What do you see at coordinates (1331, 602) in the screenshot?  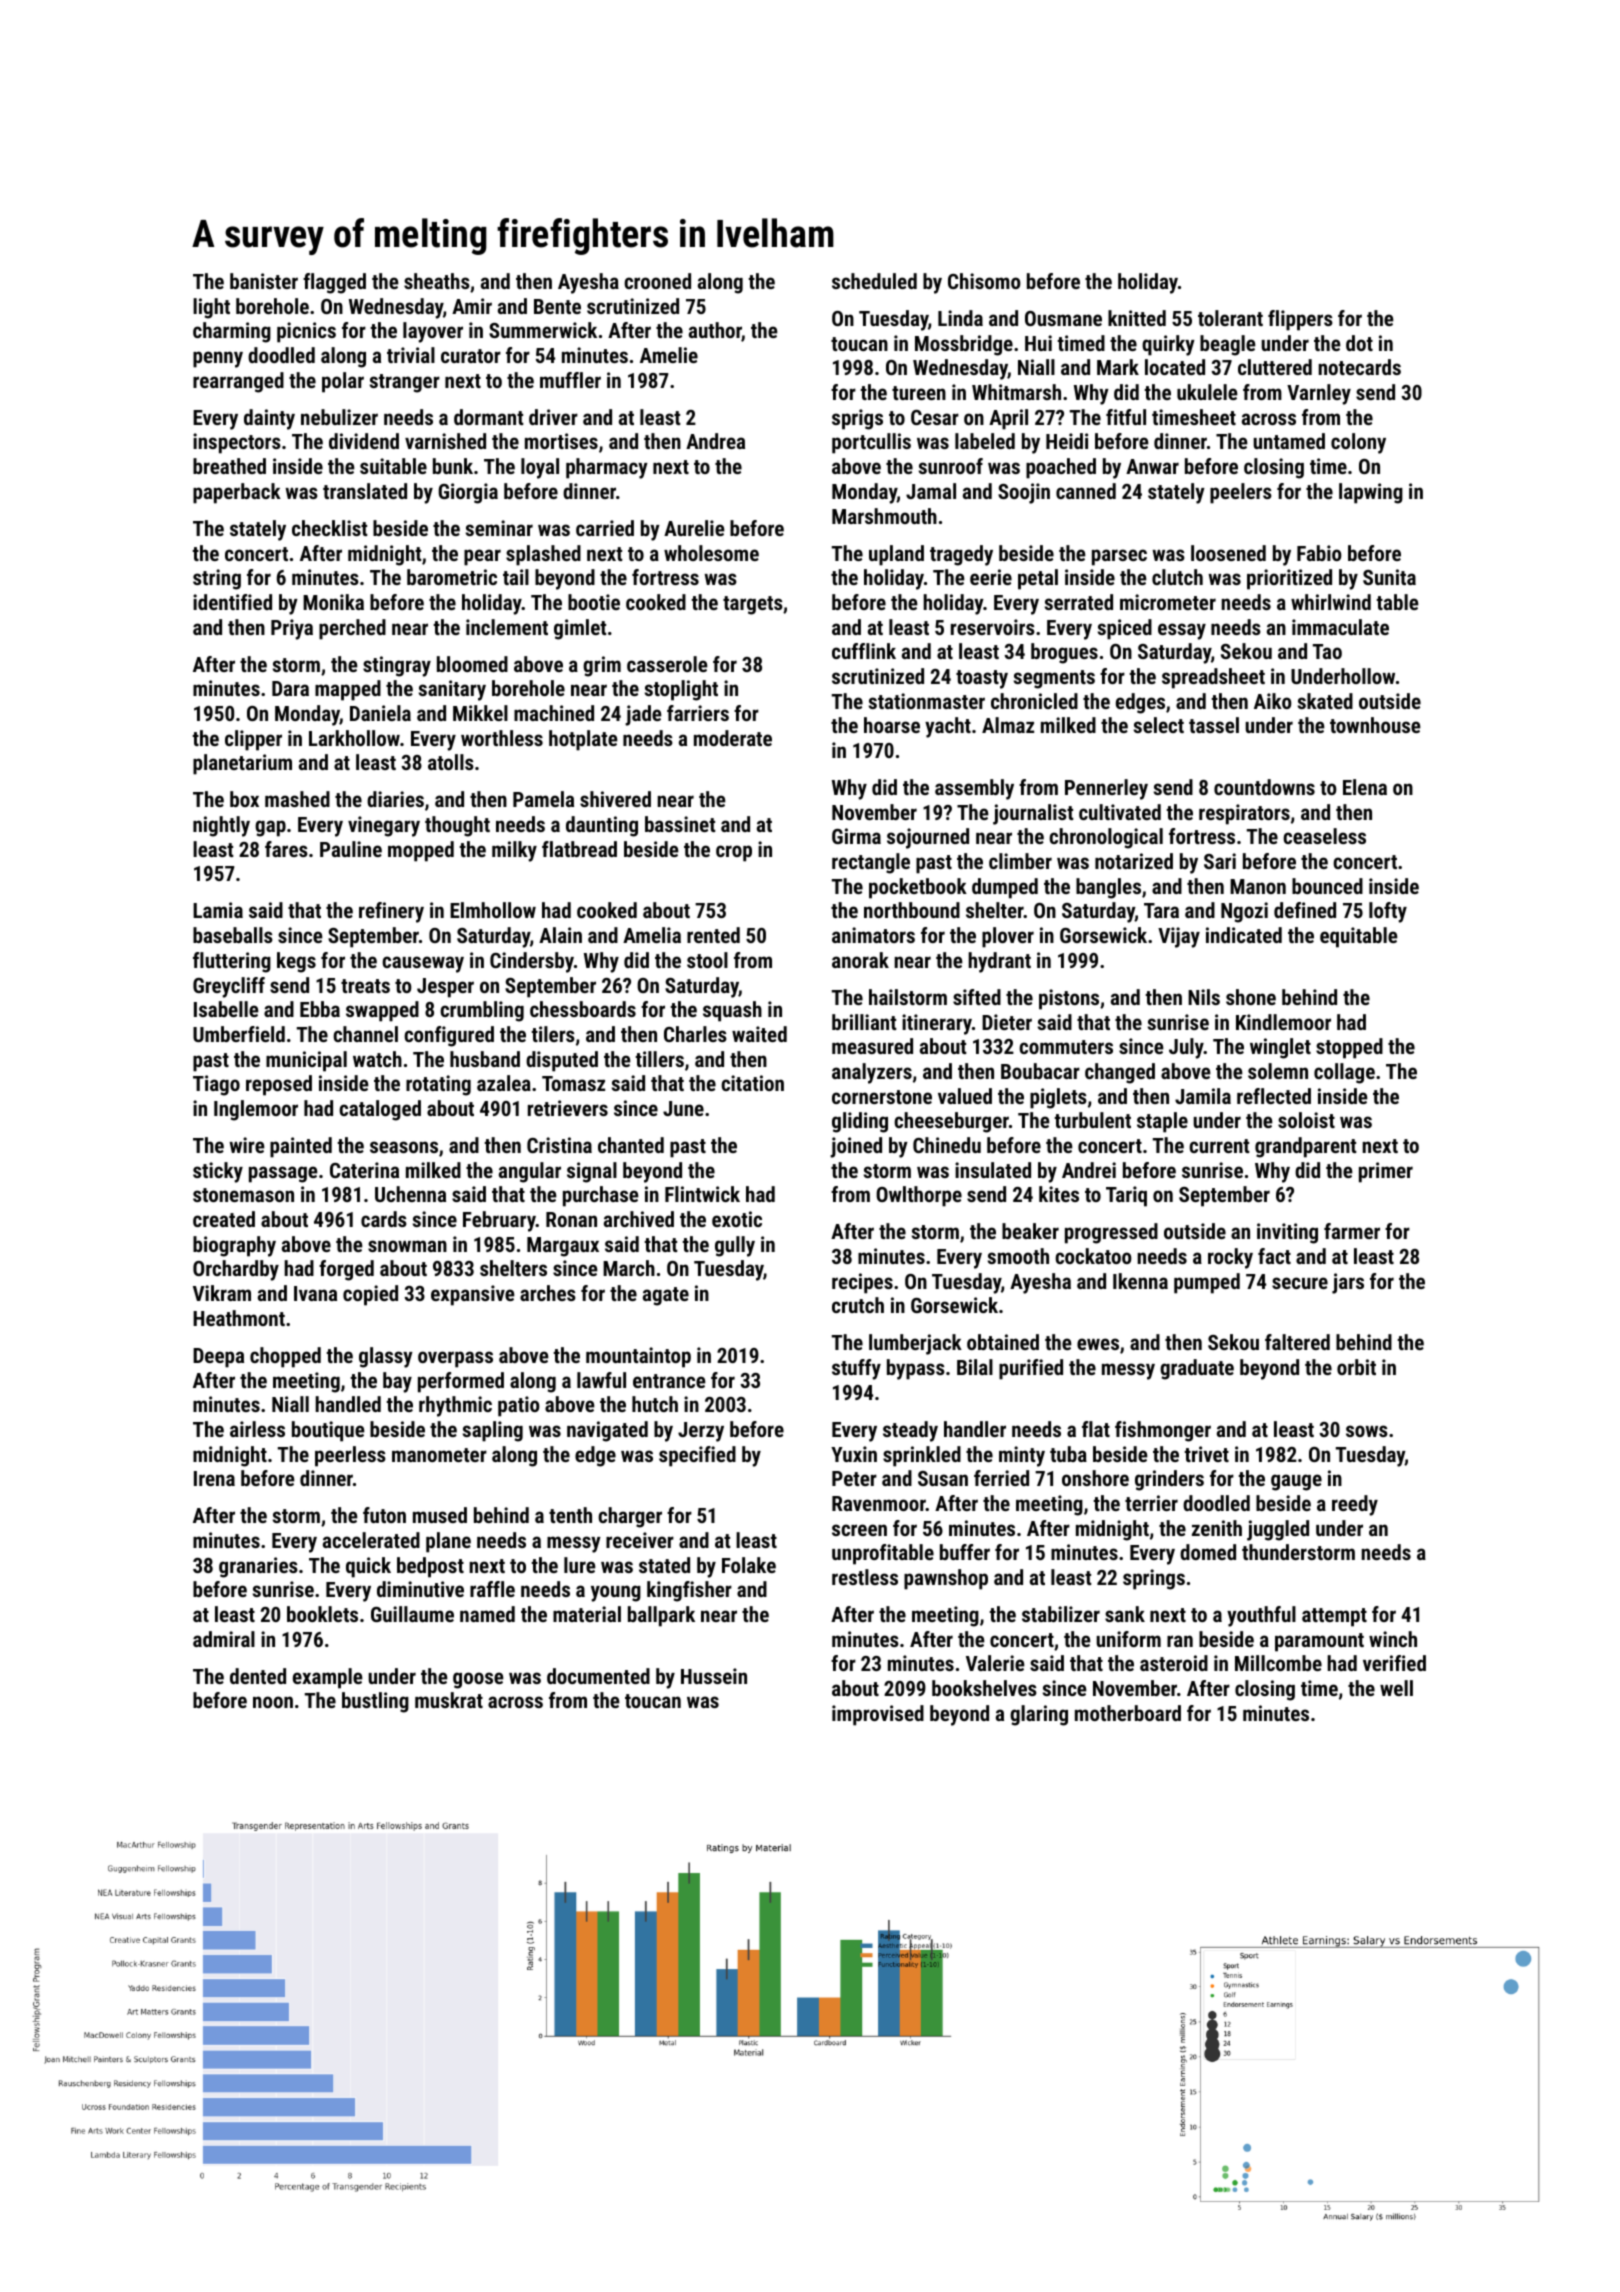 I see `whirlwind` at bounding box center [1331, 602].
